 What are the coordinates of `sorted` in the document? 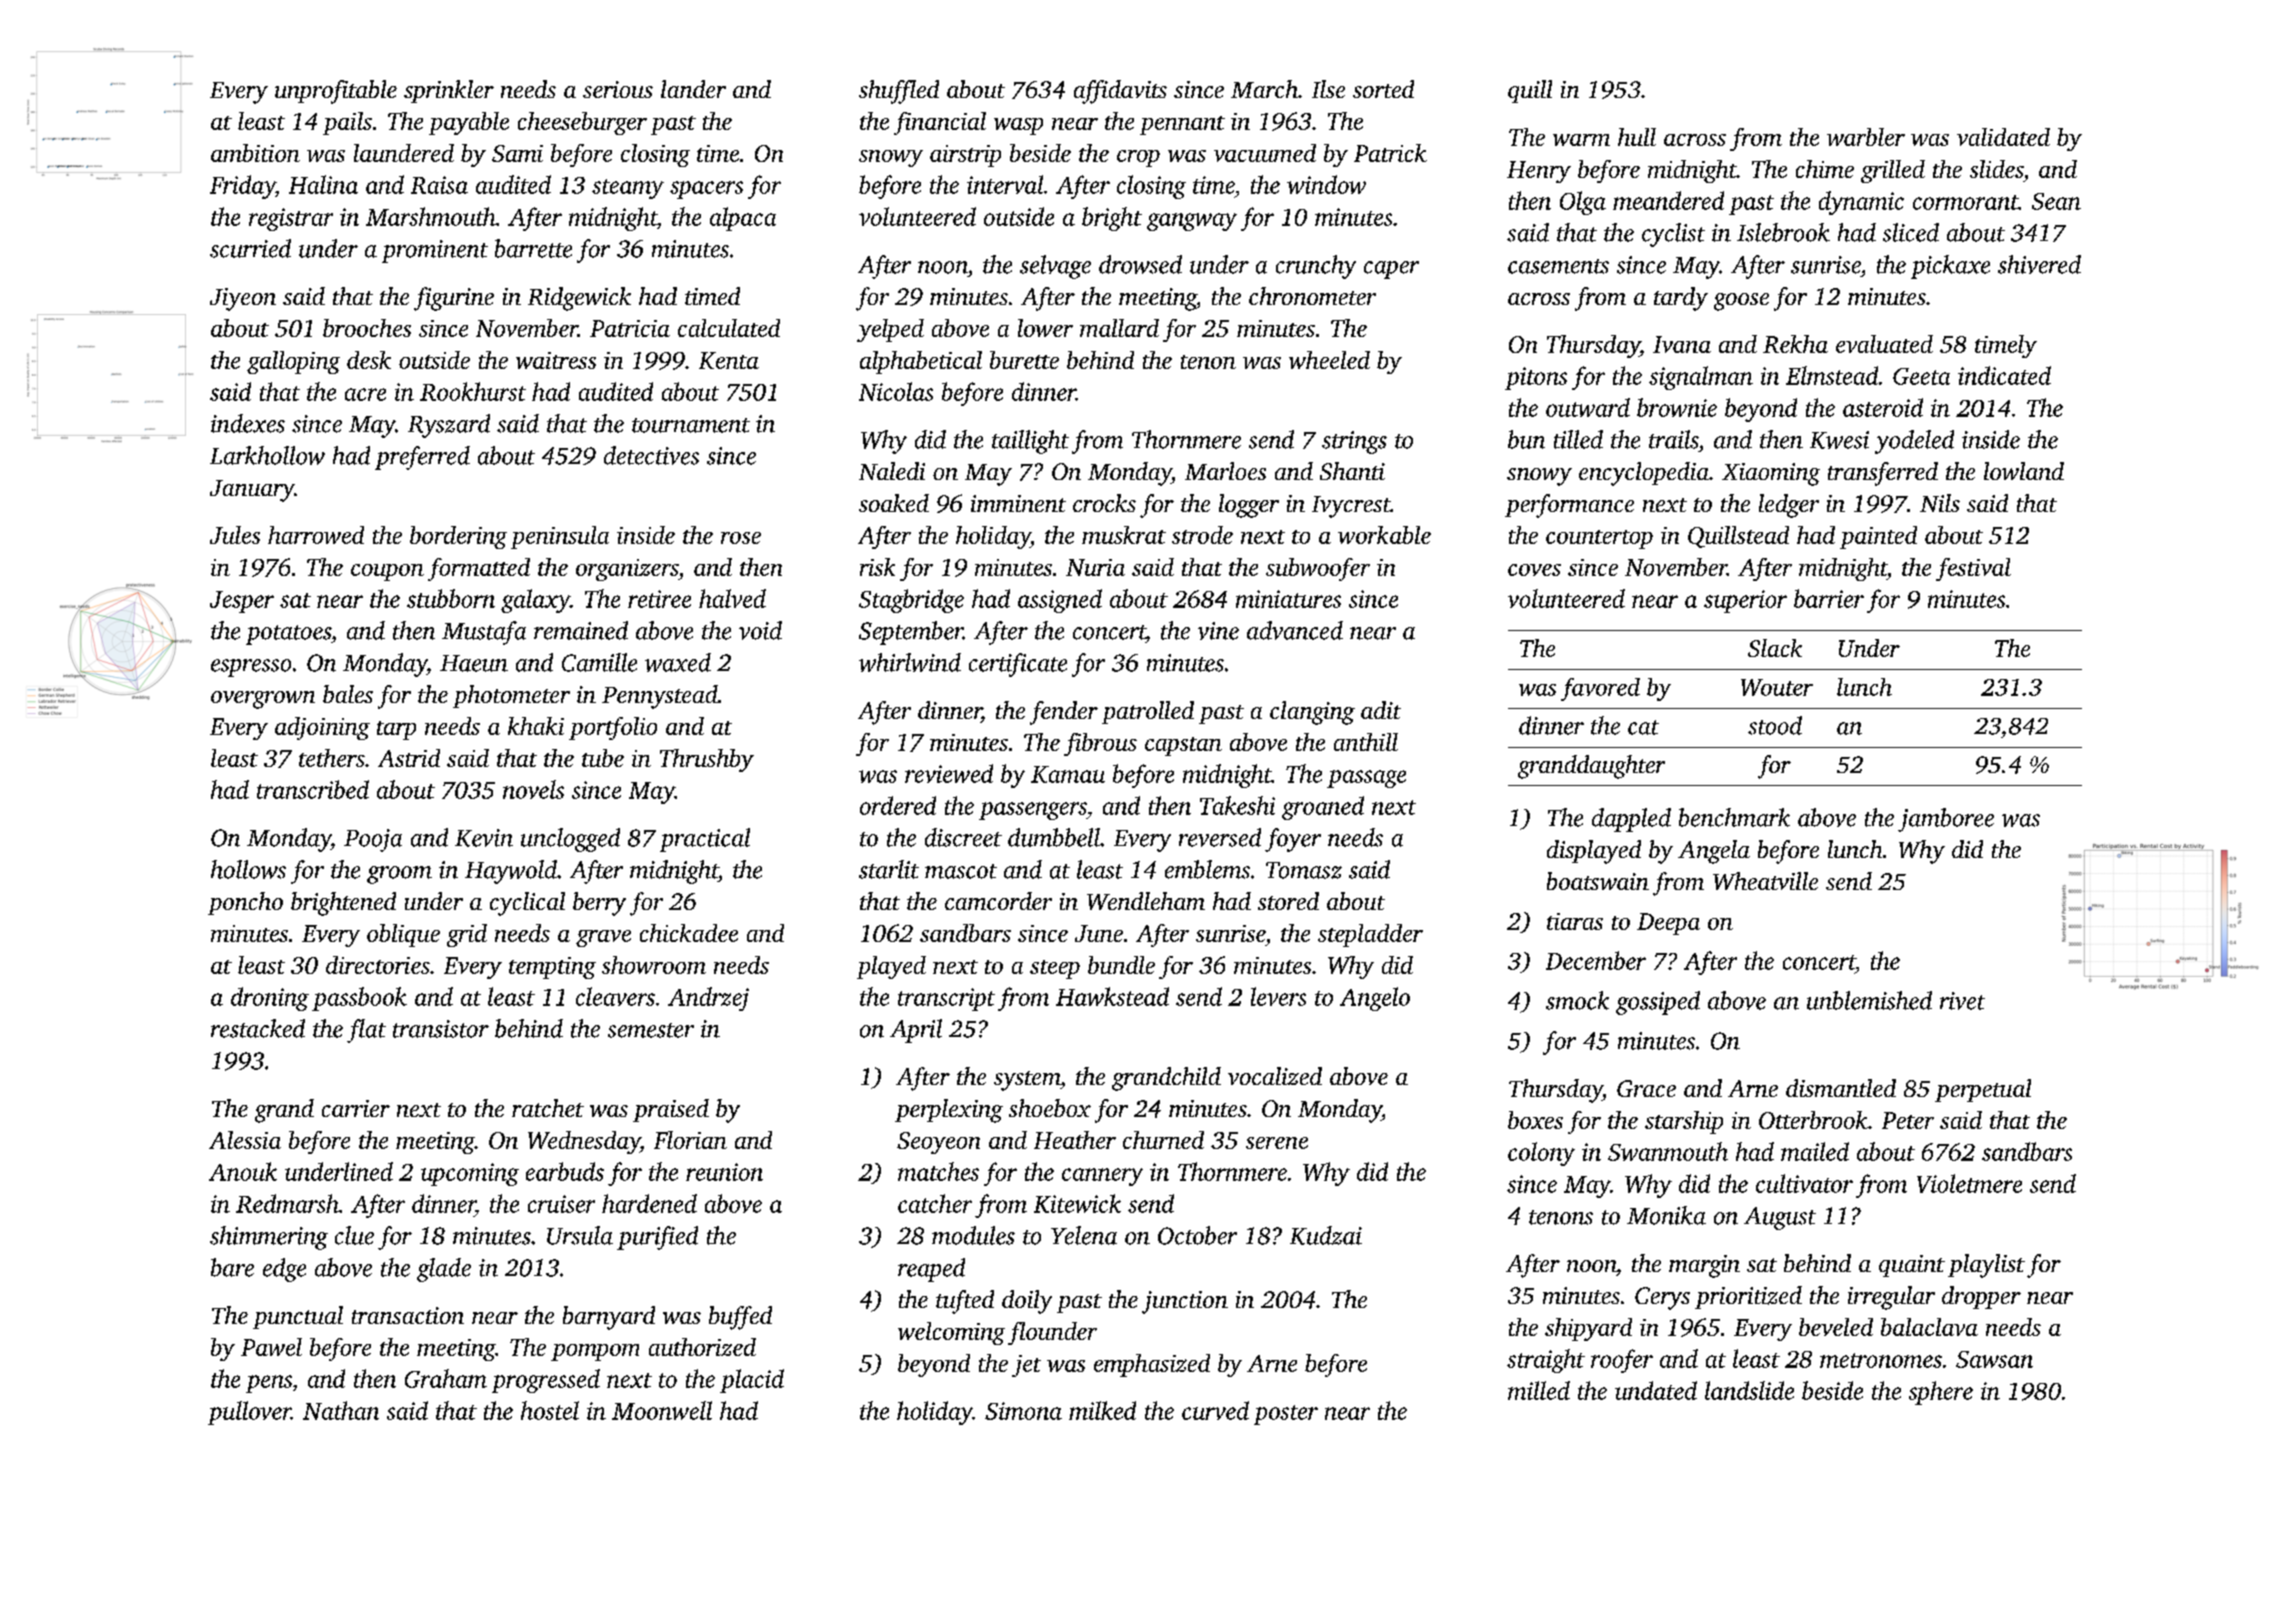 It's located at (1383, 89).
